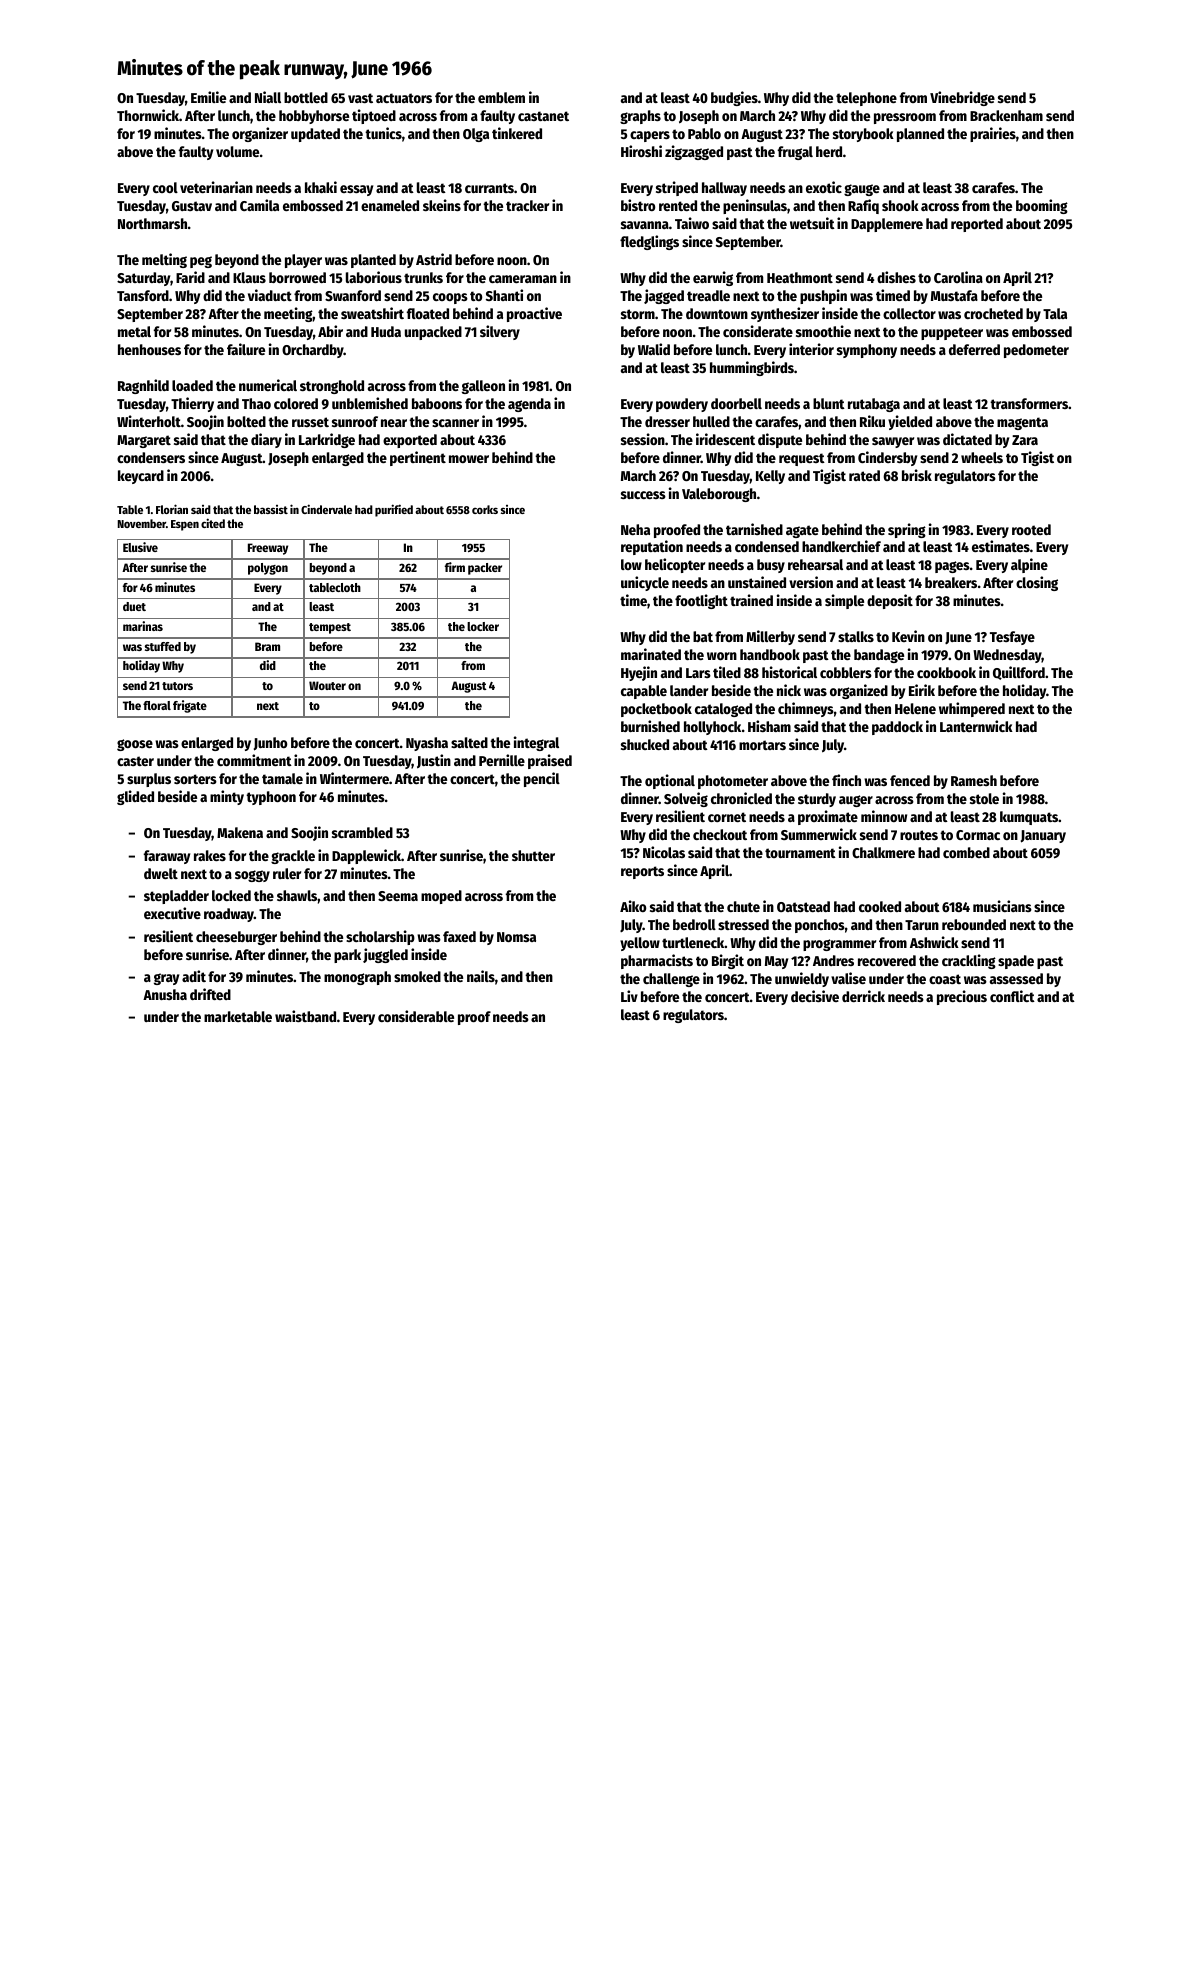 This page has width=1195, height=1967. What do you see at coordinates (148, 115) in the page?
I see `Thornwick` at bounding box center [148, 115].
